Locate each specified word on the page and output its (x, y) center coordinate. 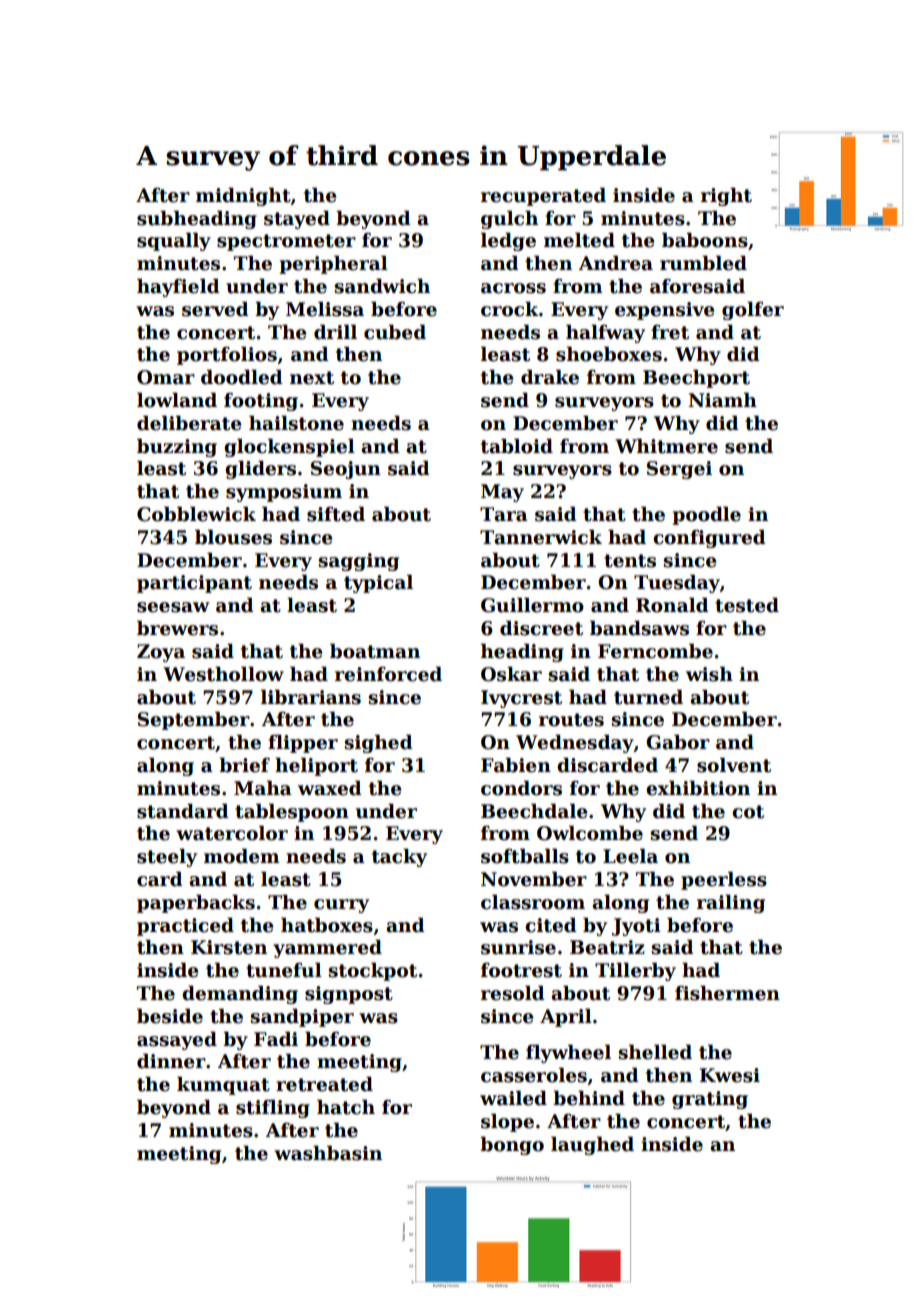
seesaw (173, 607)
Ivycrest (521, 699)
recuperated (543, 197)
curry (341, 906)
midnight (243, 197)
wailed (513, 1098)
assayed (177, 1041)
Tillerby (635, 972)
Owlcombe (590, 833)
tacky (399, 858)
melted (579, 240)
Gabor (678, 742)
